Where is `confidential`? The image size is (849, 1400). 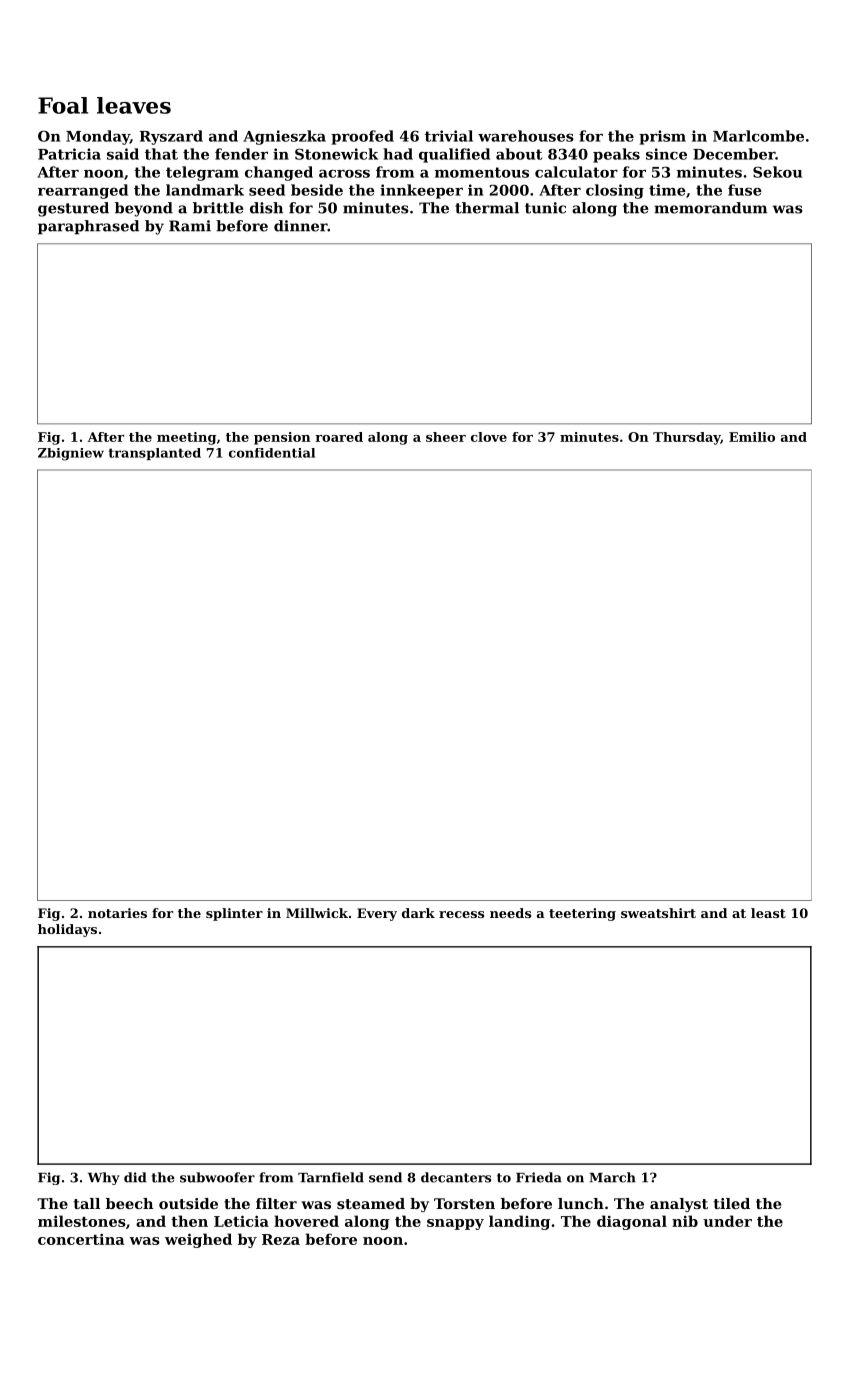
confidential is located at coordinates (272, 453).
